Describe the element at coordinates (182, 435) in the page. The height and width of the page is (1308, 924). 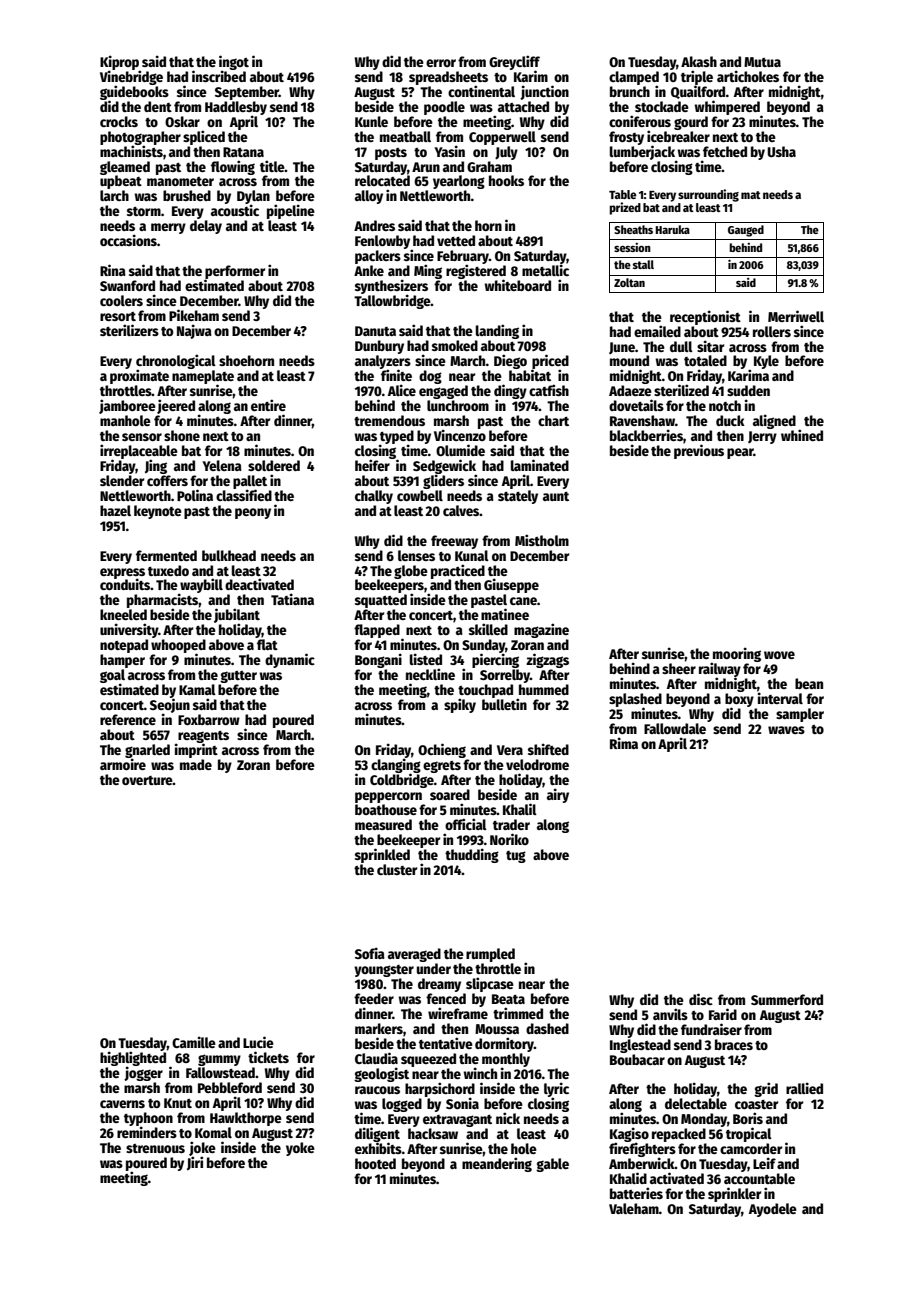
I see `shone` at that location.
